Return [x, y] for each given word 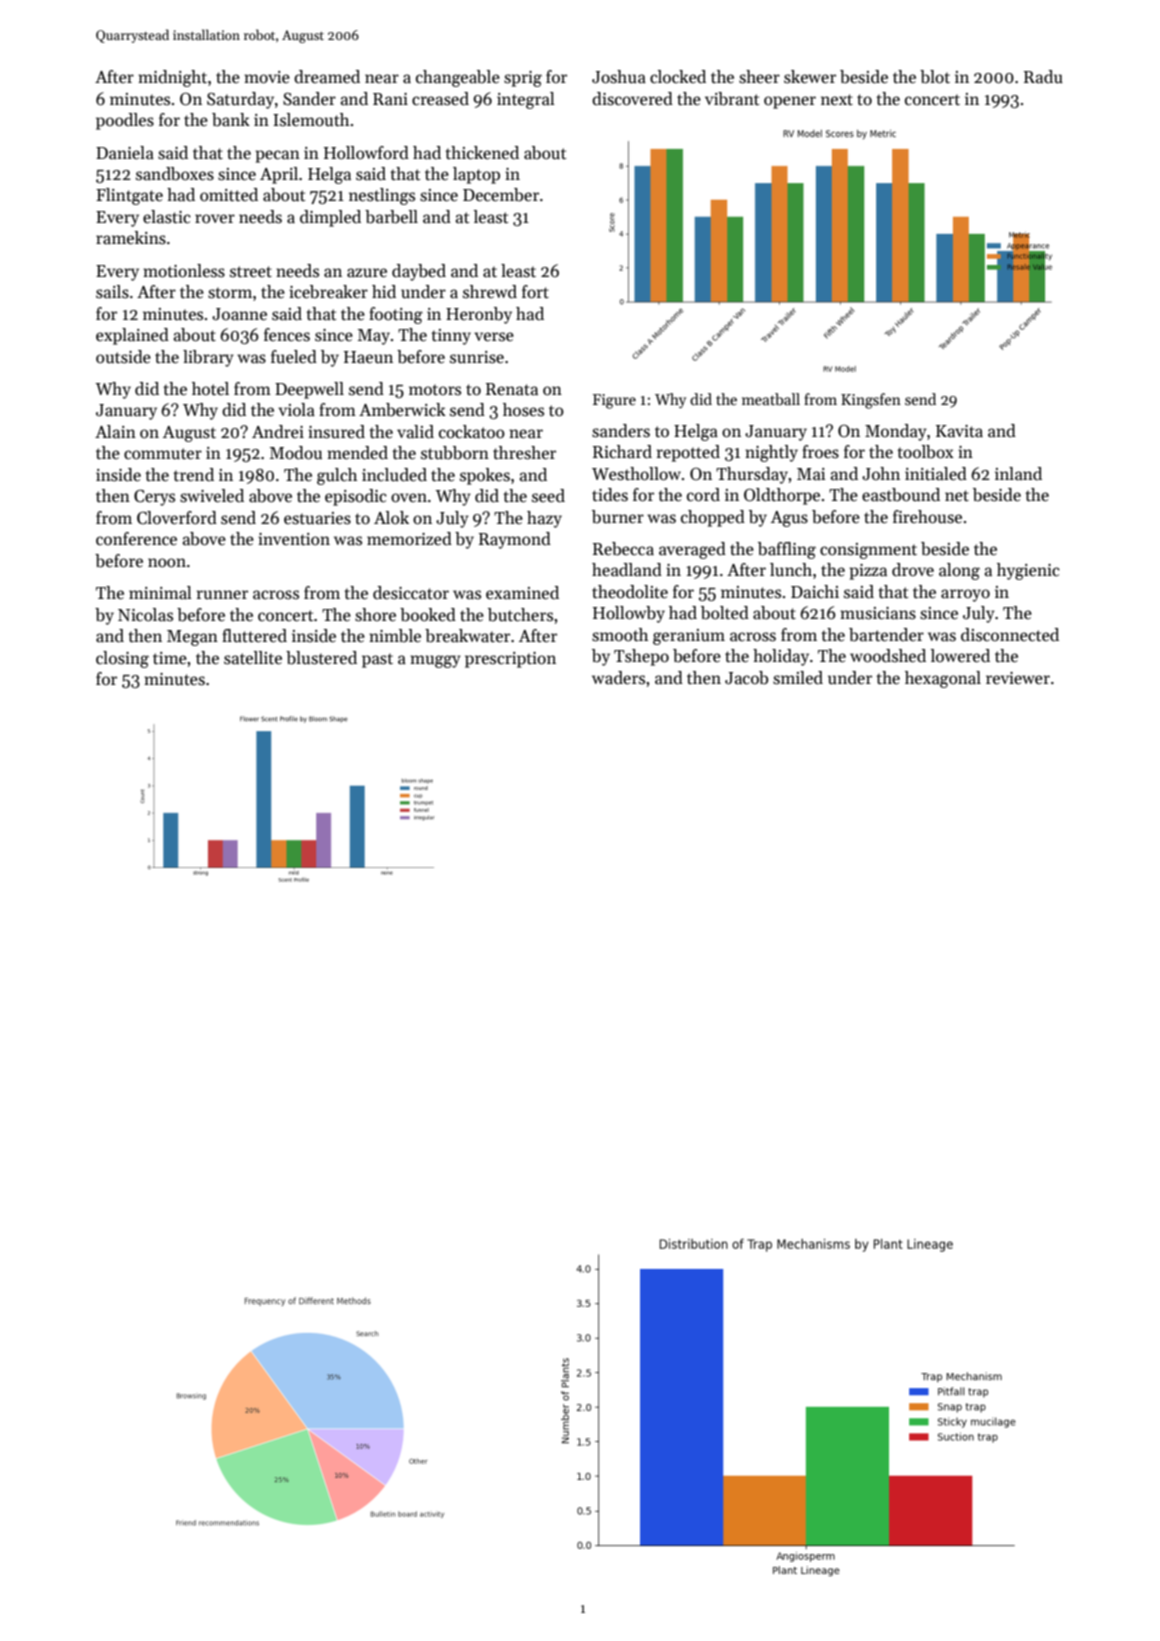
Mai [811, 474]
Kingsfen [871, 401]
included [394, 475]
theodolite [630, 592]
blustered [321, 658]
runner [222, 595]
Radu [1043, 77]
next [837, 100]
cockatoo [472, 432]
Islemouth [311, 120]
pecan [277, 156]
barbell [391, 217]
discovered [632, 99]
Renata [512, 389]
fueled [294, 357]
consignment [868, 551]
